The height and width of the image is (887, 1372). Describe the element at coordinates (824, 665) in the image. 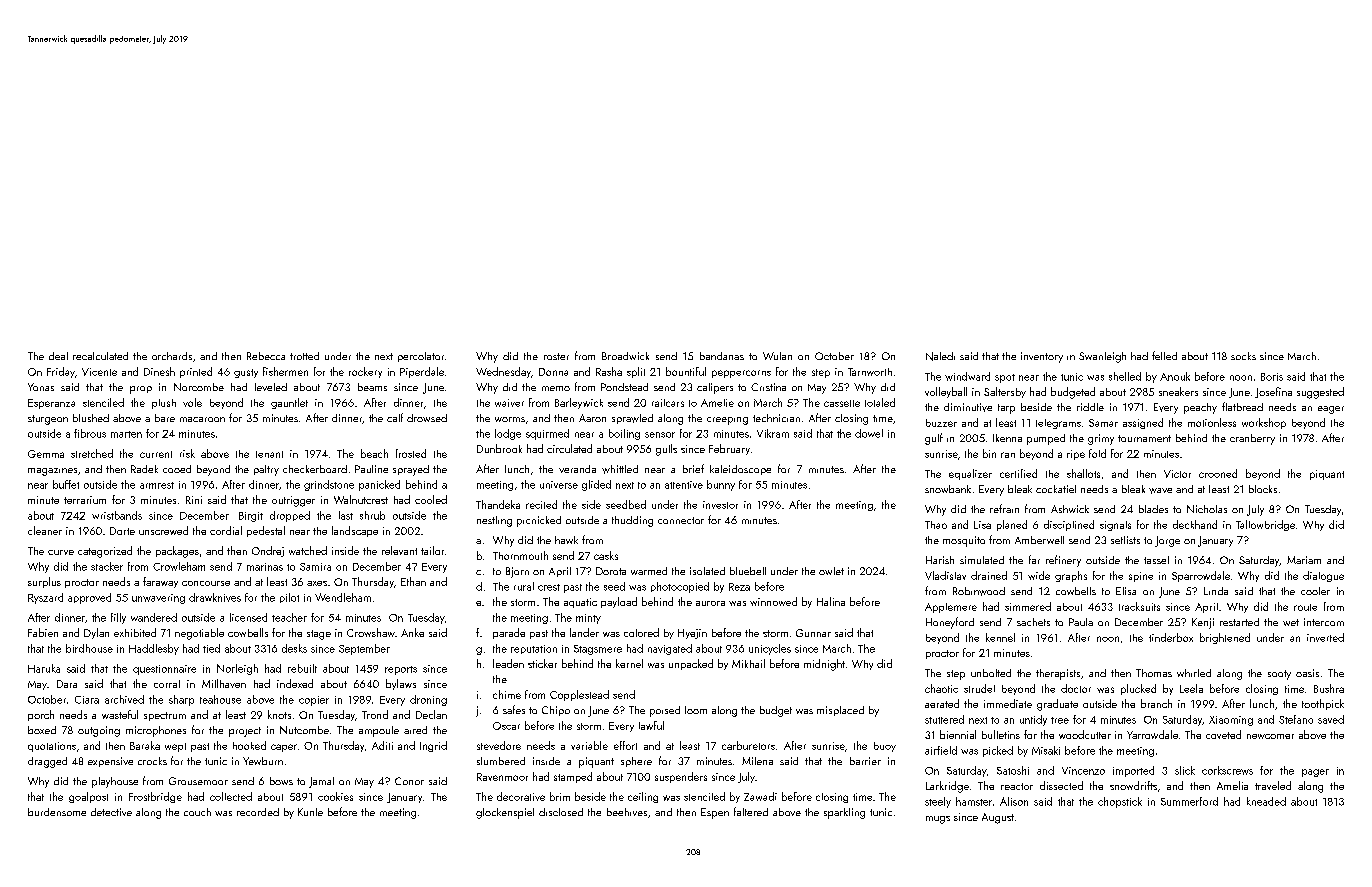

I see `midnight` at that location.
